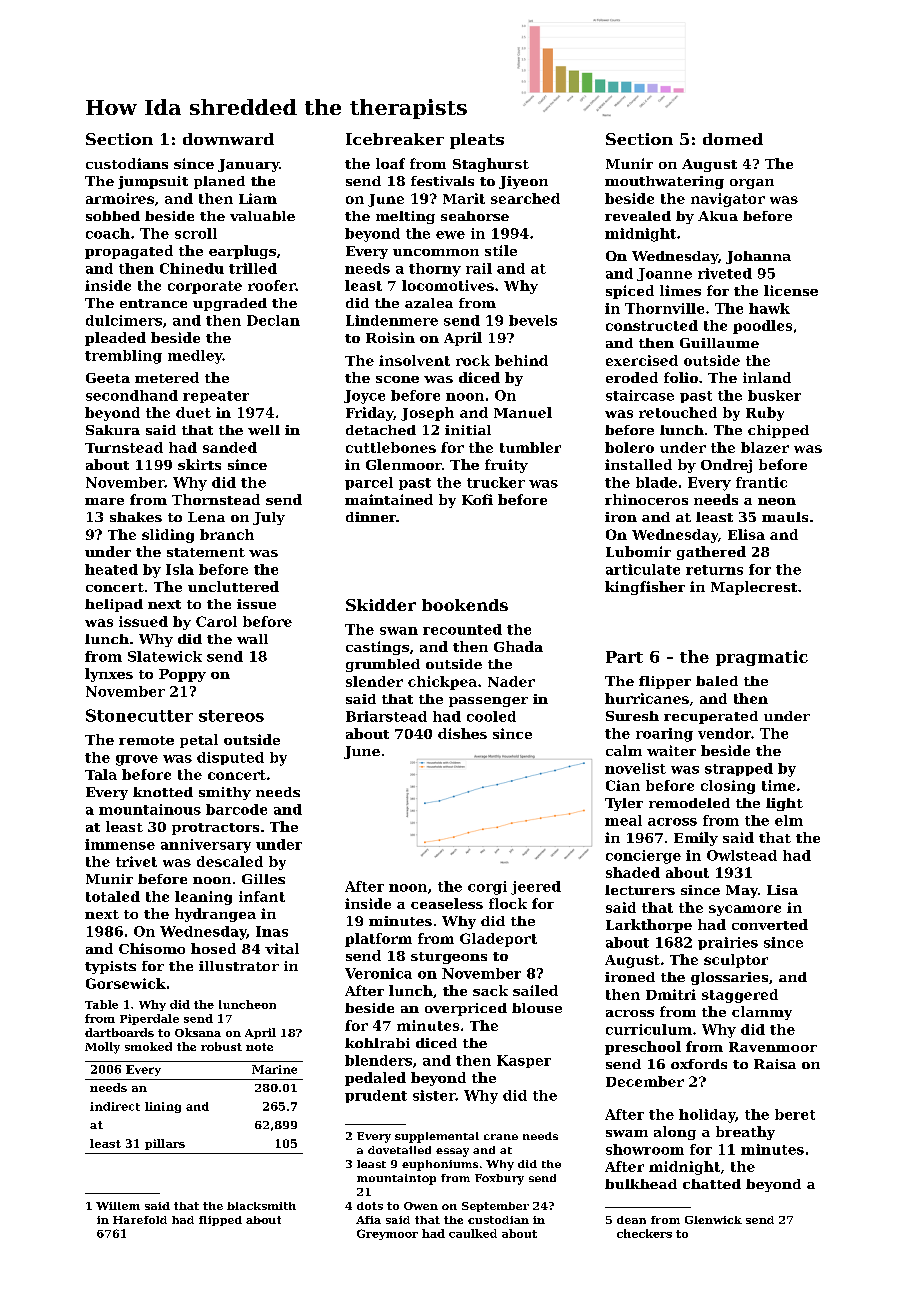 This page has width=908, height=1316. What do you see at coordinates (465, 605) in the page?
I see `bookends` at bounding box center [465, 605].
